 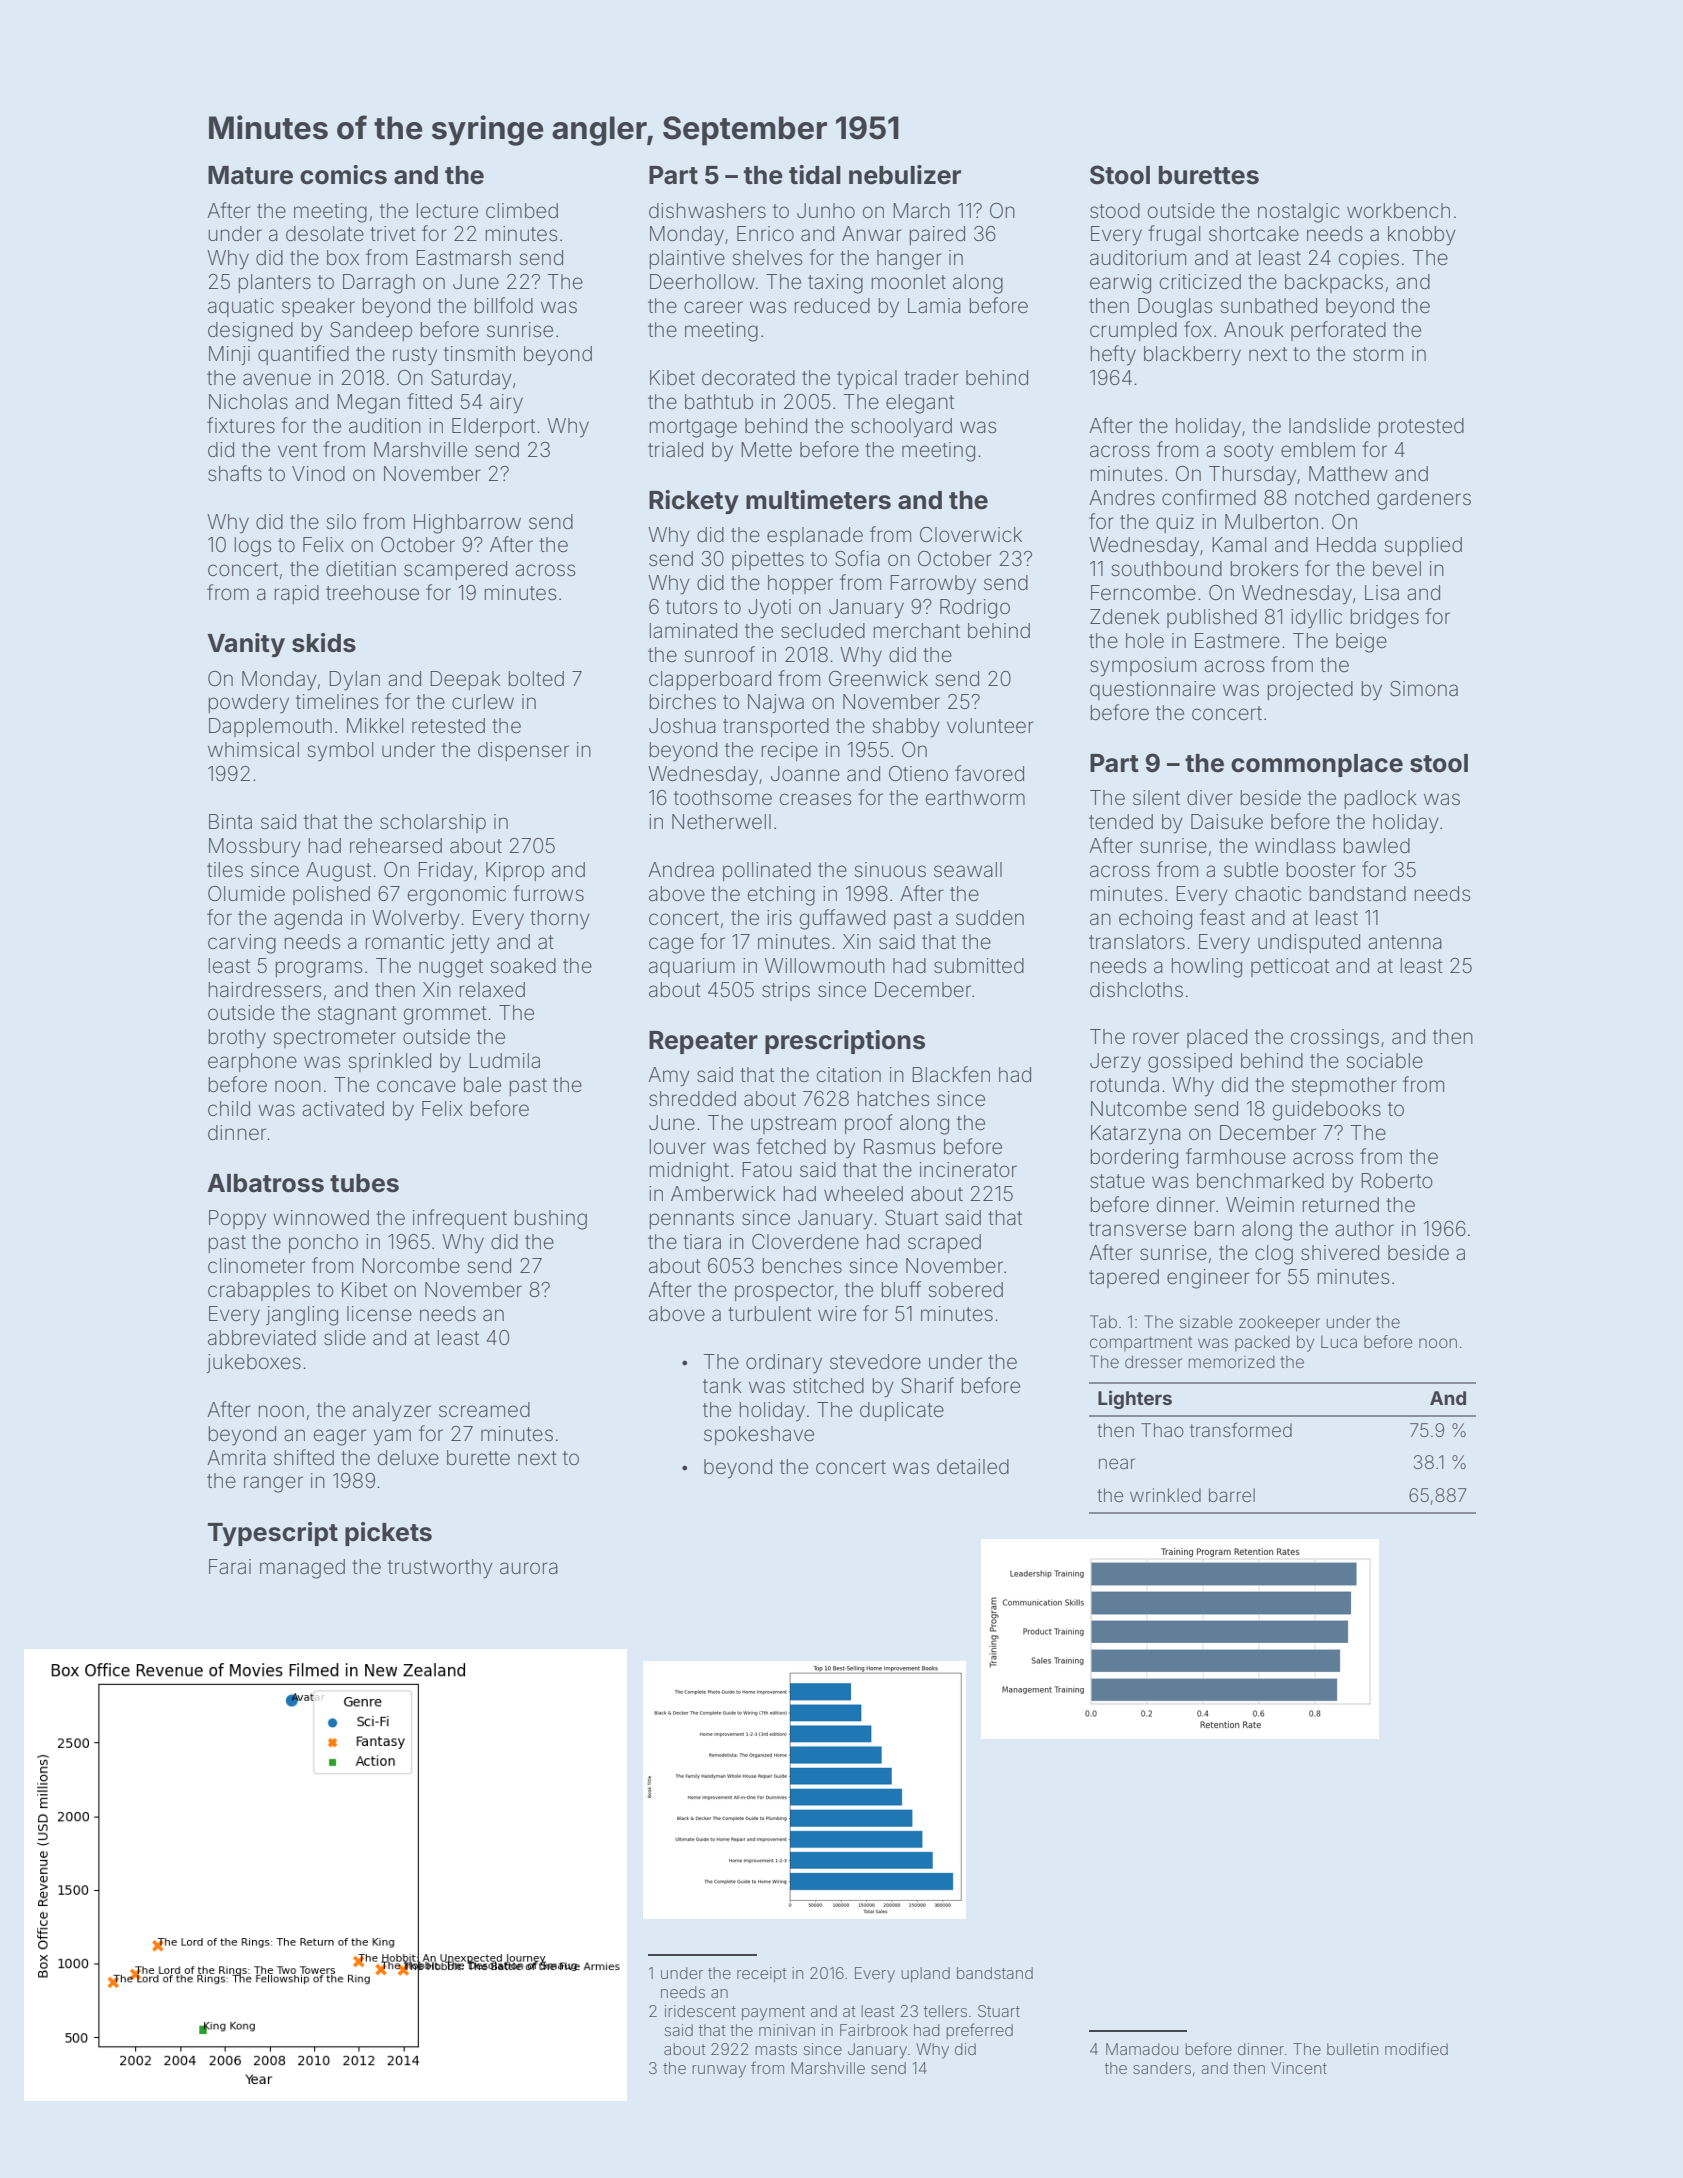 I want to click on moonlet, so click(x=909, y=281).
